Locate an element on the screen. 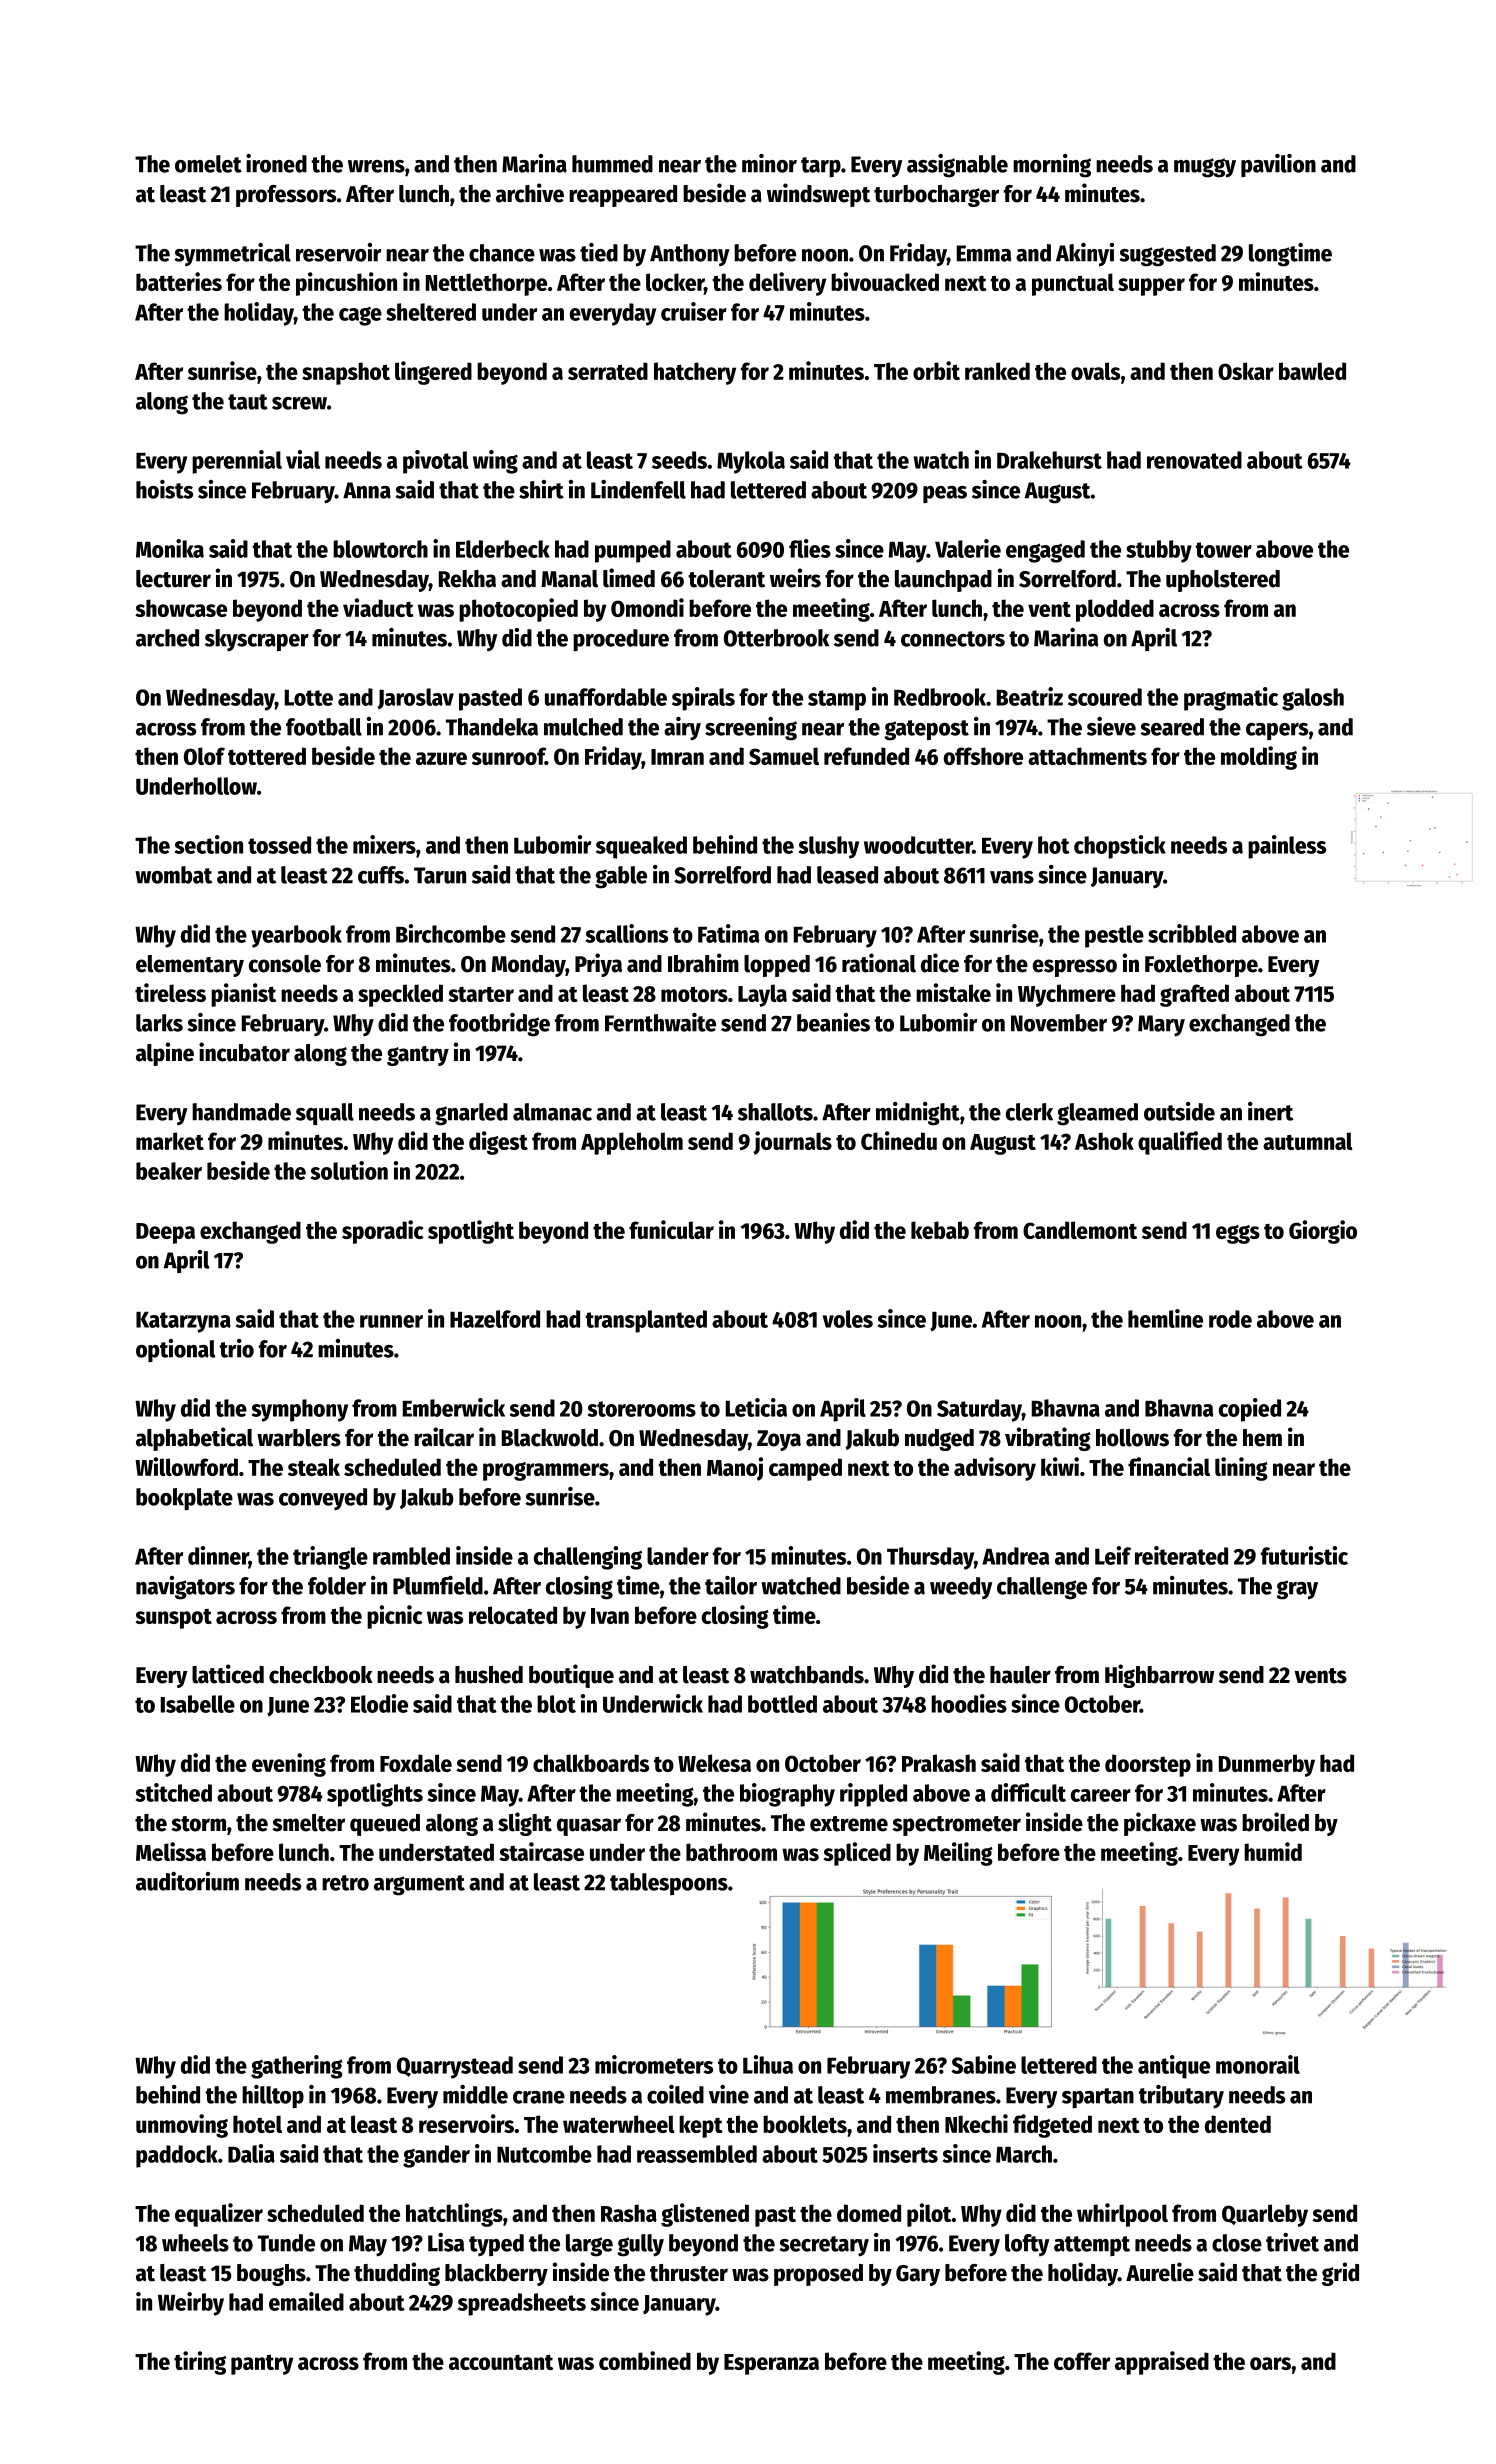  Esperanza is located at coordinates (771, 2364).
